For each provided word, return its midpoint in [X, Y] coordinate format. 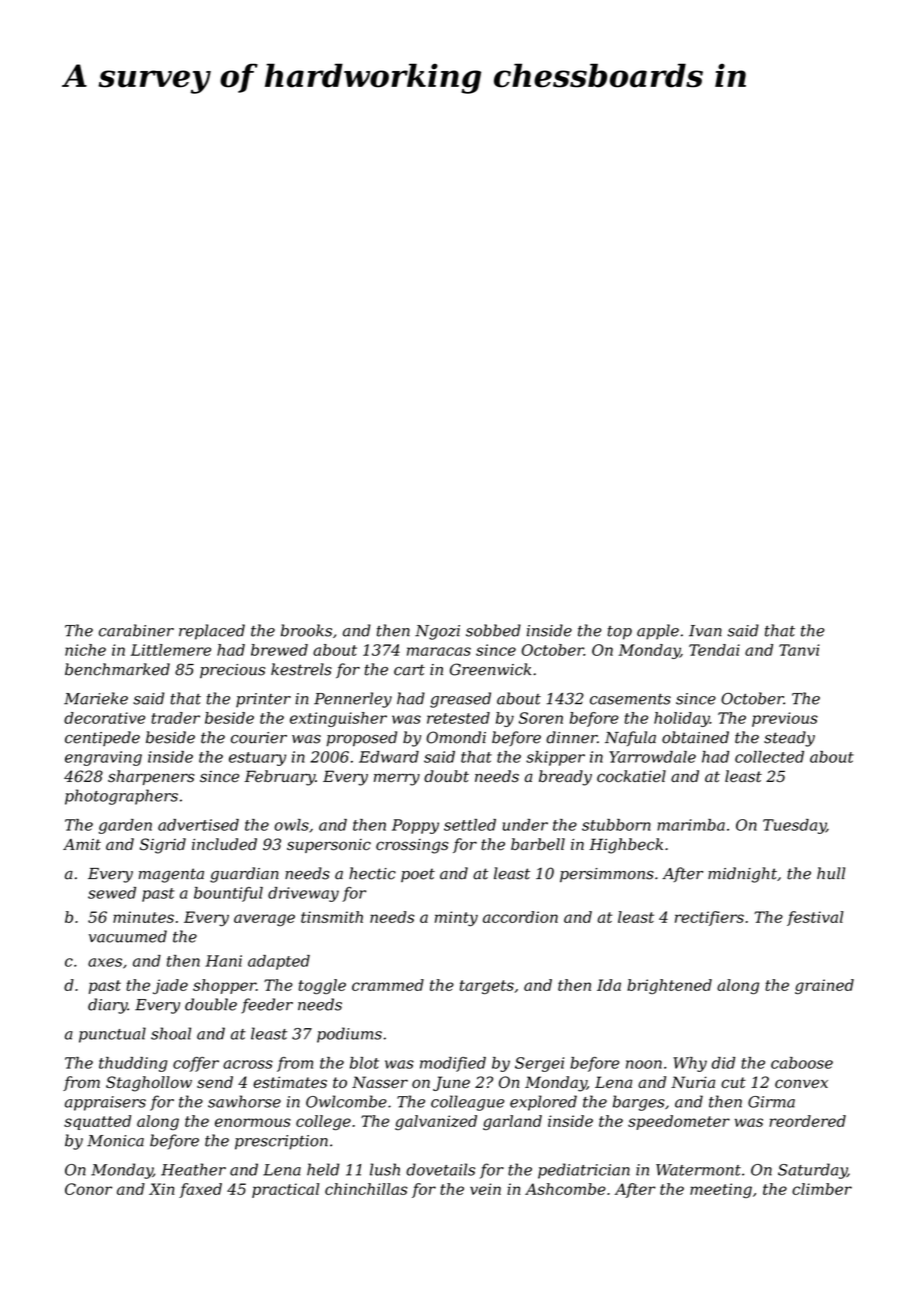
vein [485, 1189]
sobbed [493, 630]
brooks [306, 630]
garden [125, 826]
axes [105, 962]
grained [824, 986]
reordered [807, 1121]
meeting [721, 1190]
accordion [520, 917]
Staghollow [149, 1084]
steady [789, 739]
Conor [88, 1189]
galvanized [436, 1122]
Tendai [714, 650]
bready [565, 778]
